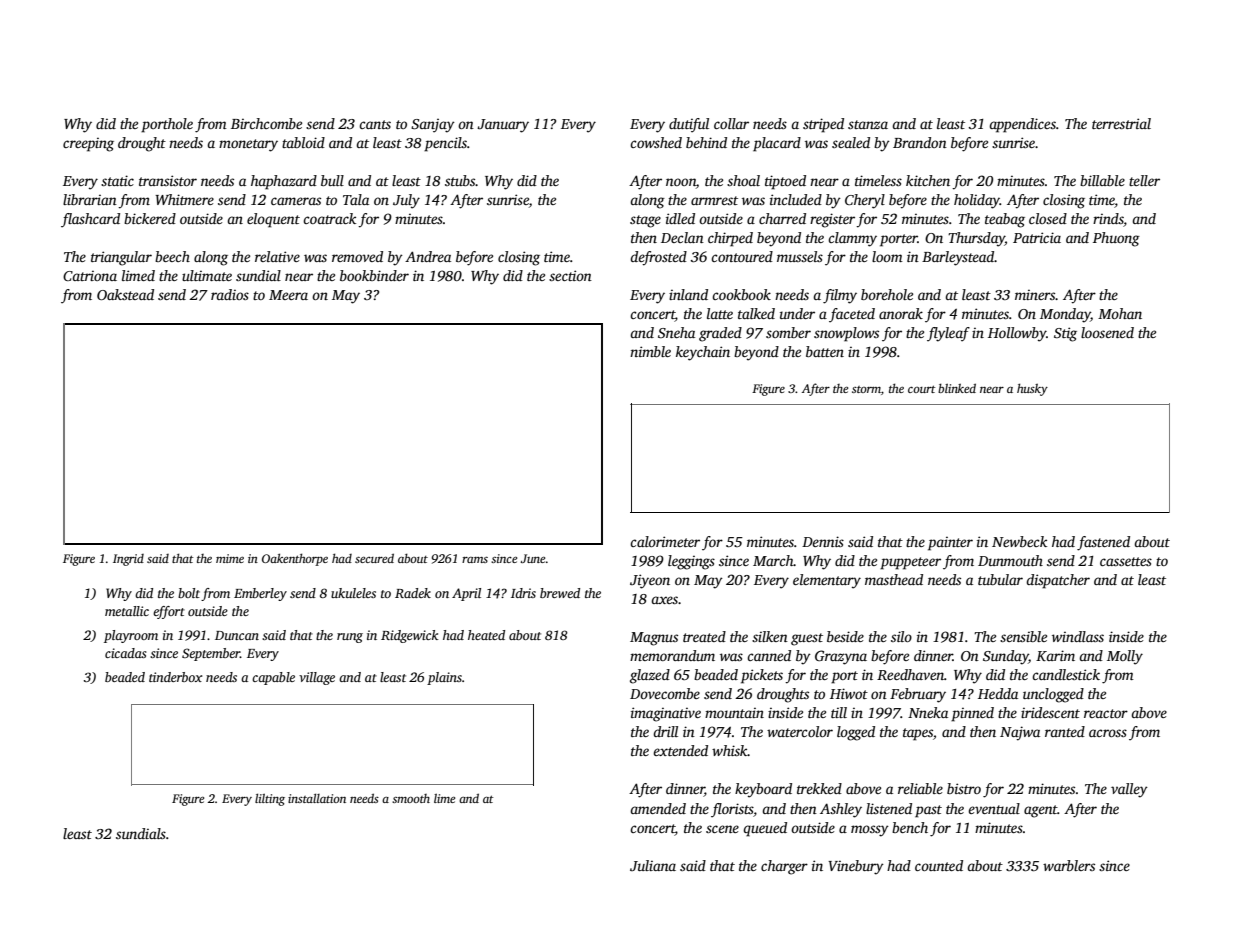  Describe the element at coordinates (375, 124) in the screenshot. I see `cants` at that location.
